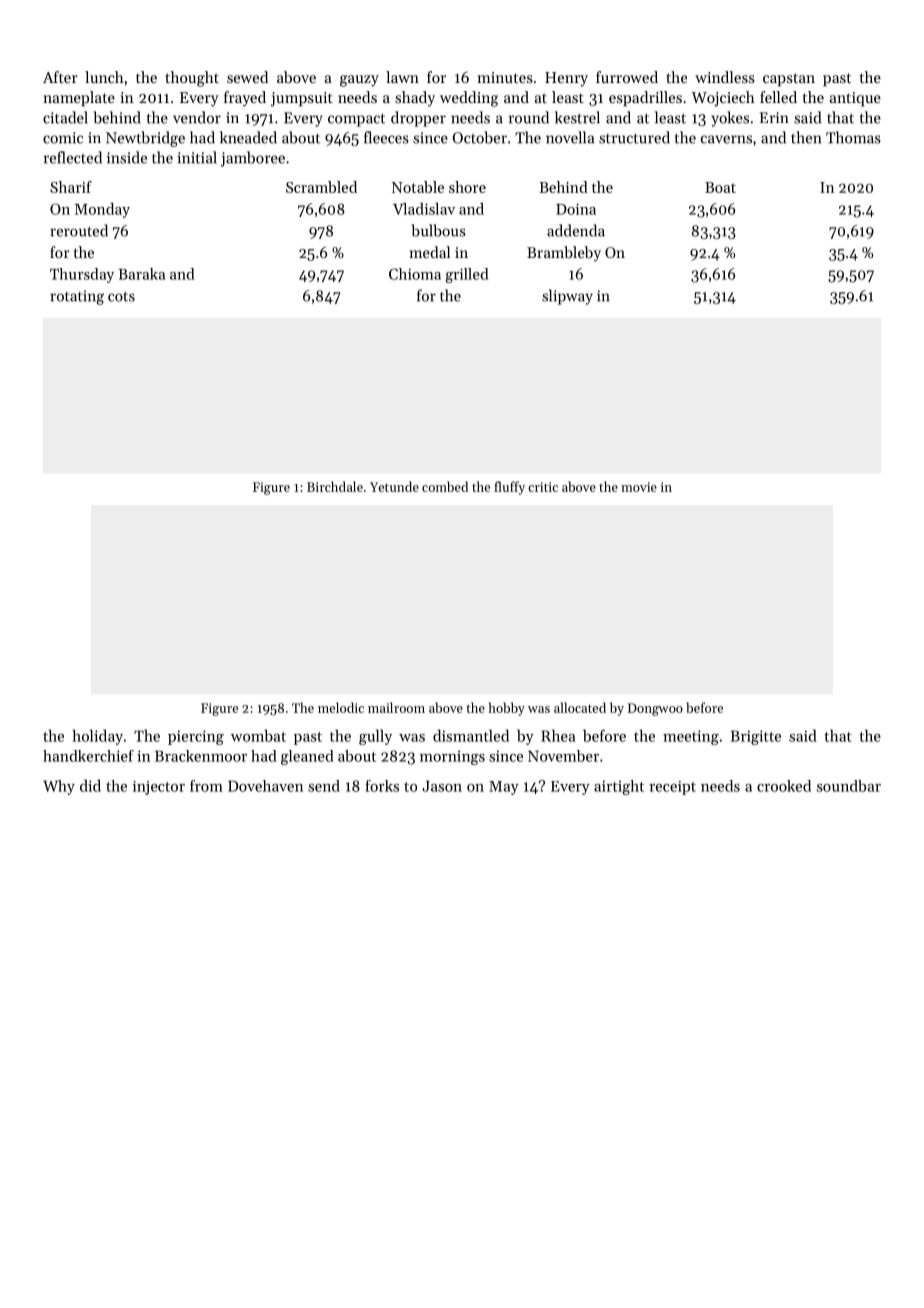 This screenshot has height=1308, width=924. What do you see at coordinates (567, 297) in the screenshot?
I see `slipway` at bounding box center [567, 297].
